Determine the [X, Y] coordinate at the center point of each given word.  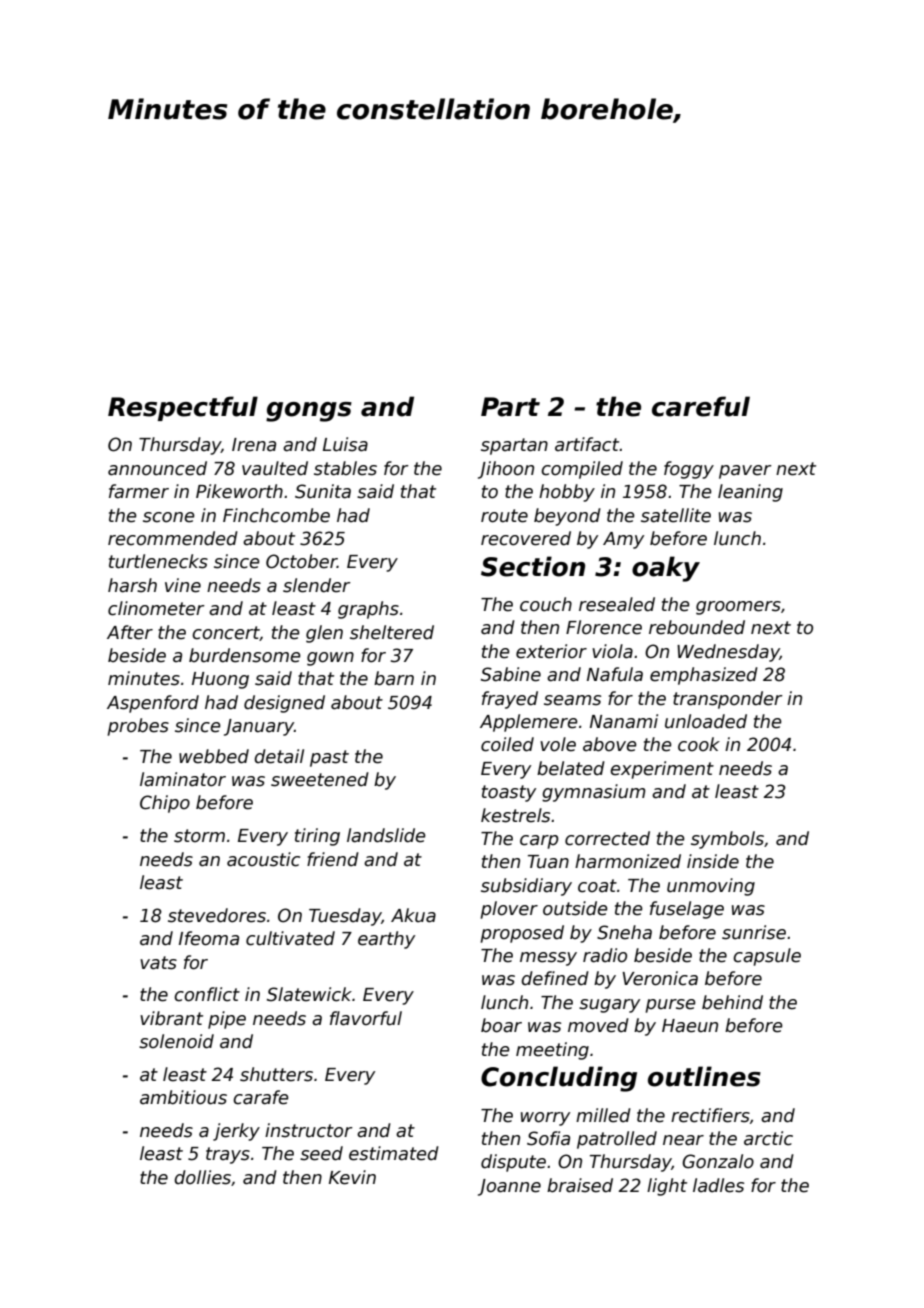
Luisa [345, 444]
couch [546, 604]
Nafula [615, 674]
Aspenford [153, 704]
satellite [676, 515]
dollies [202, 1177]
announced [157, 468]
